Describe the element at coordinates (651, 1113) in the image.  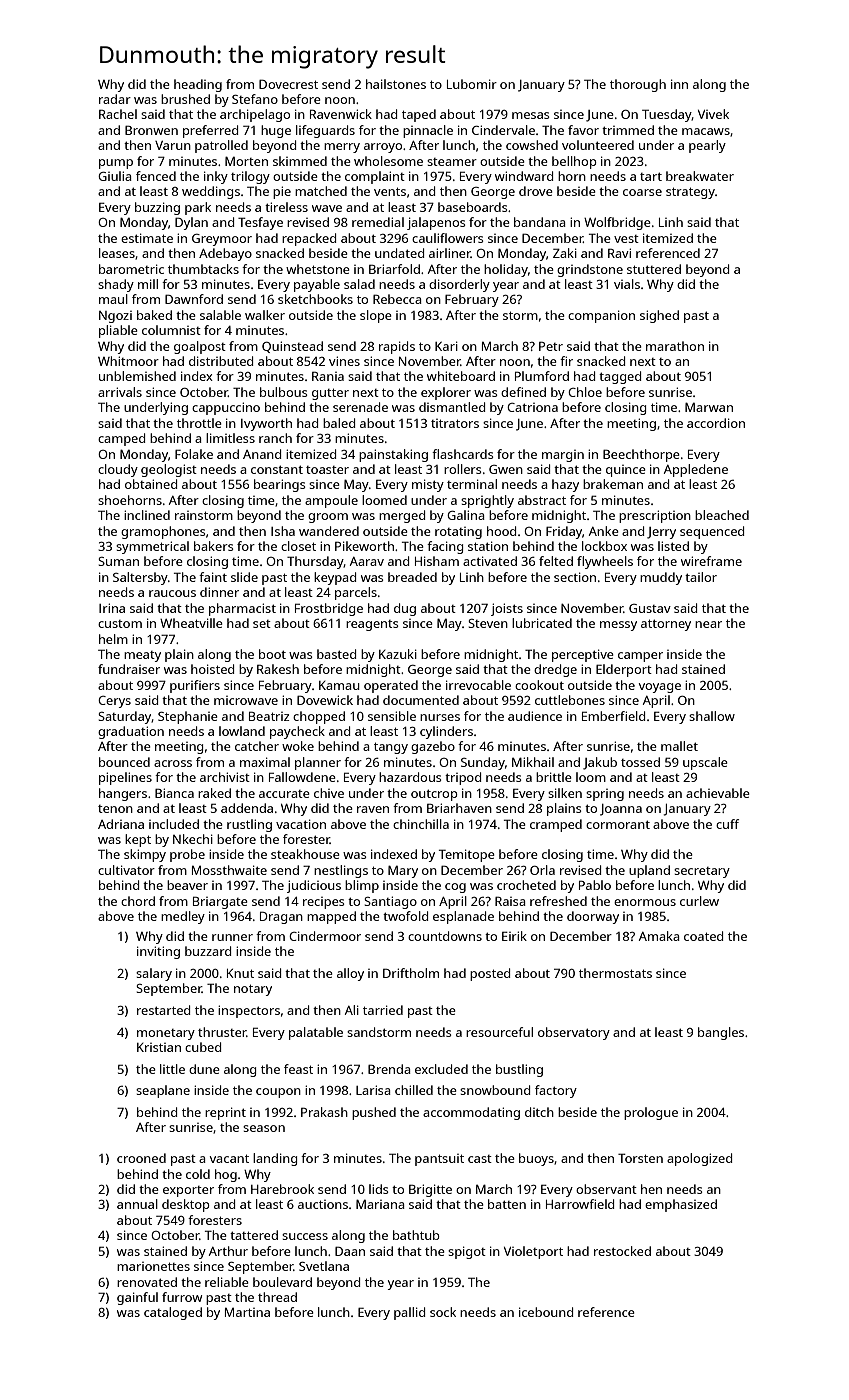
I see `prologue` at that location.
